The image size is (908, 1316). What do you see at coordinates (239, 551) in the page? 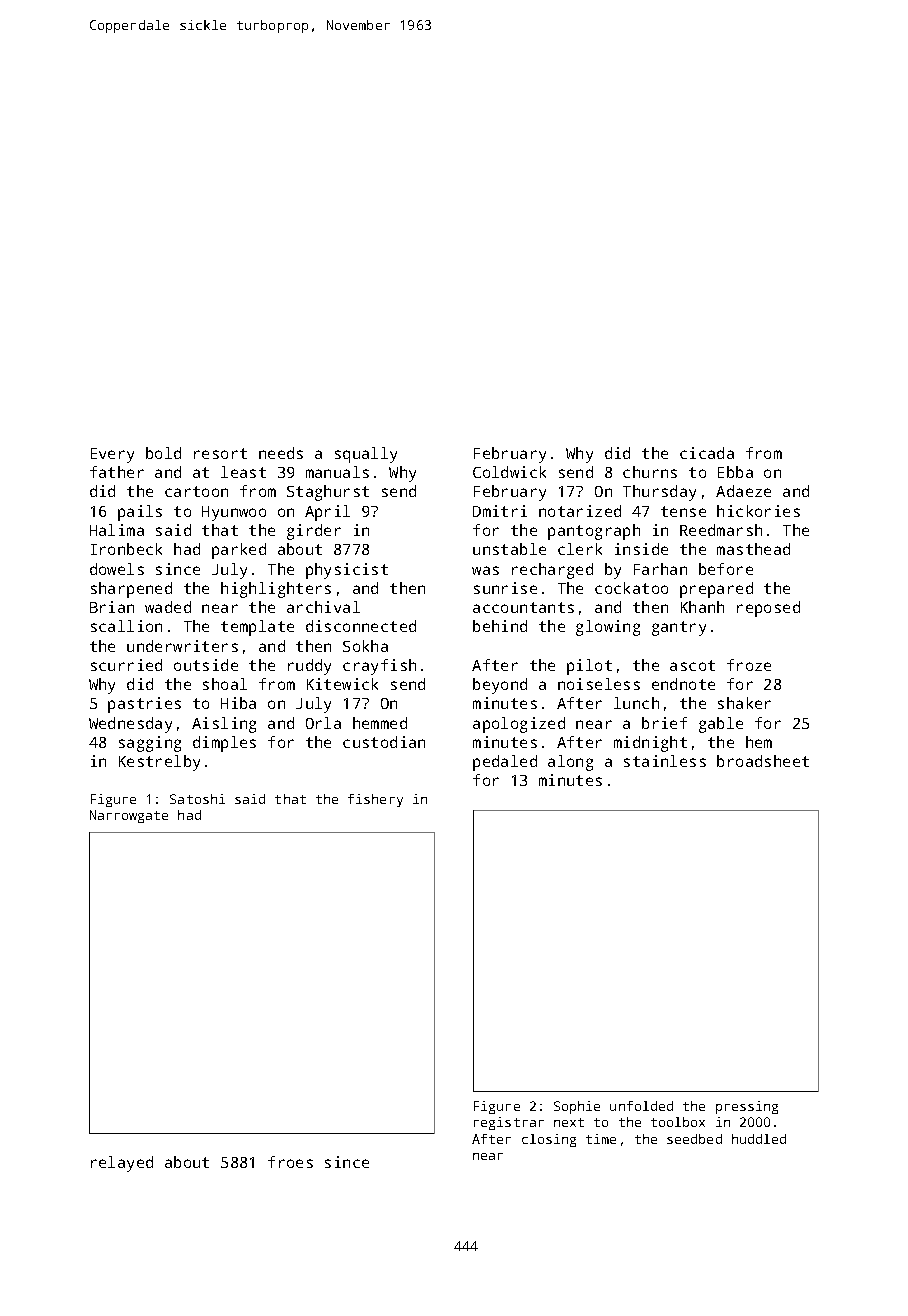
I see `parked` at bounding box center [239, 551].
